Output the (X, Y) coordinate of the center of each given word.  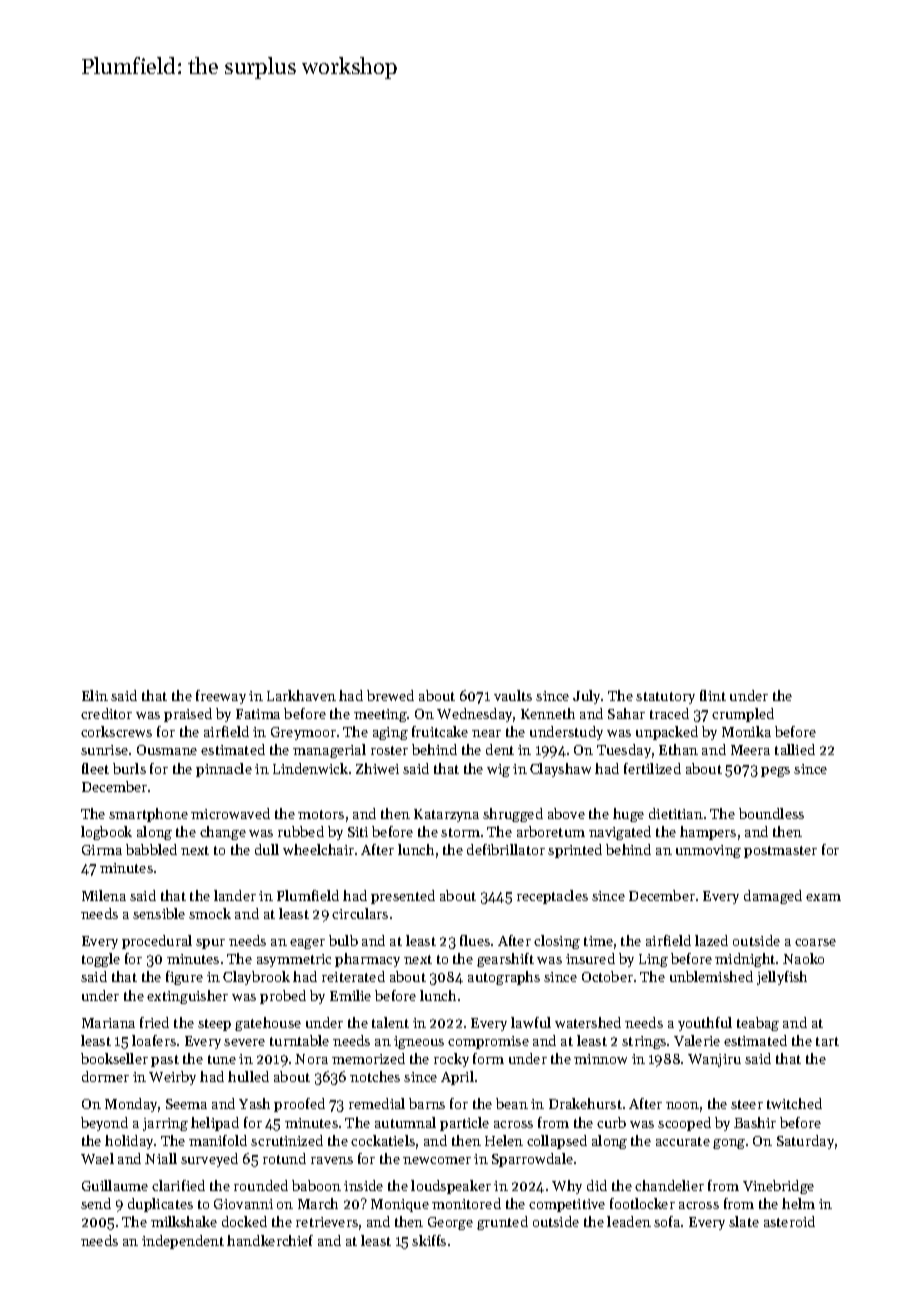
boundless (771, 813)
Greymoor (303, 733)
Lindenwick (310, 768)
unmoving (708, 851)
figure (184, 978)
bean (512, 1103)
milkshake (184, 1221)
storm (460, 832)
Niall (161, 1158)
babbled (151, 849)
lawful (531, 1022)
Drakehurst (585, 1103)
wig (498, 770)
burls (129, 768)
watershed (588, 1022)
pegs (775, 772)
